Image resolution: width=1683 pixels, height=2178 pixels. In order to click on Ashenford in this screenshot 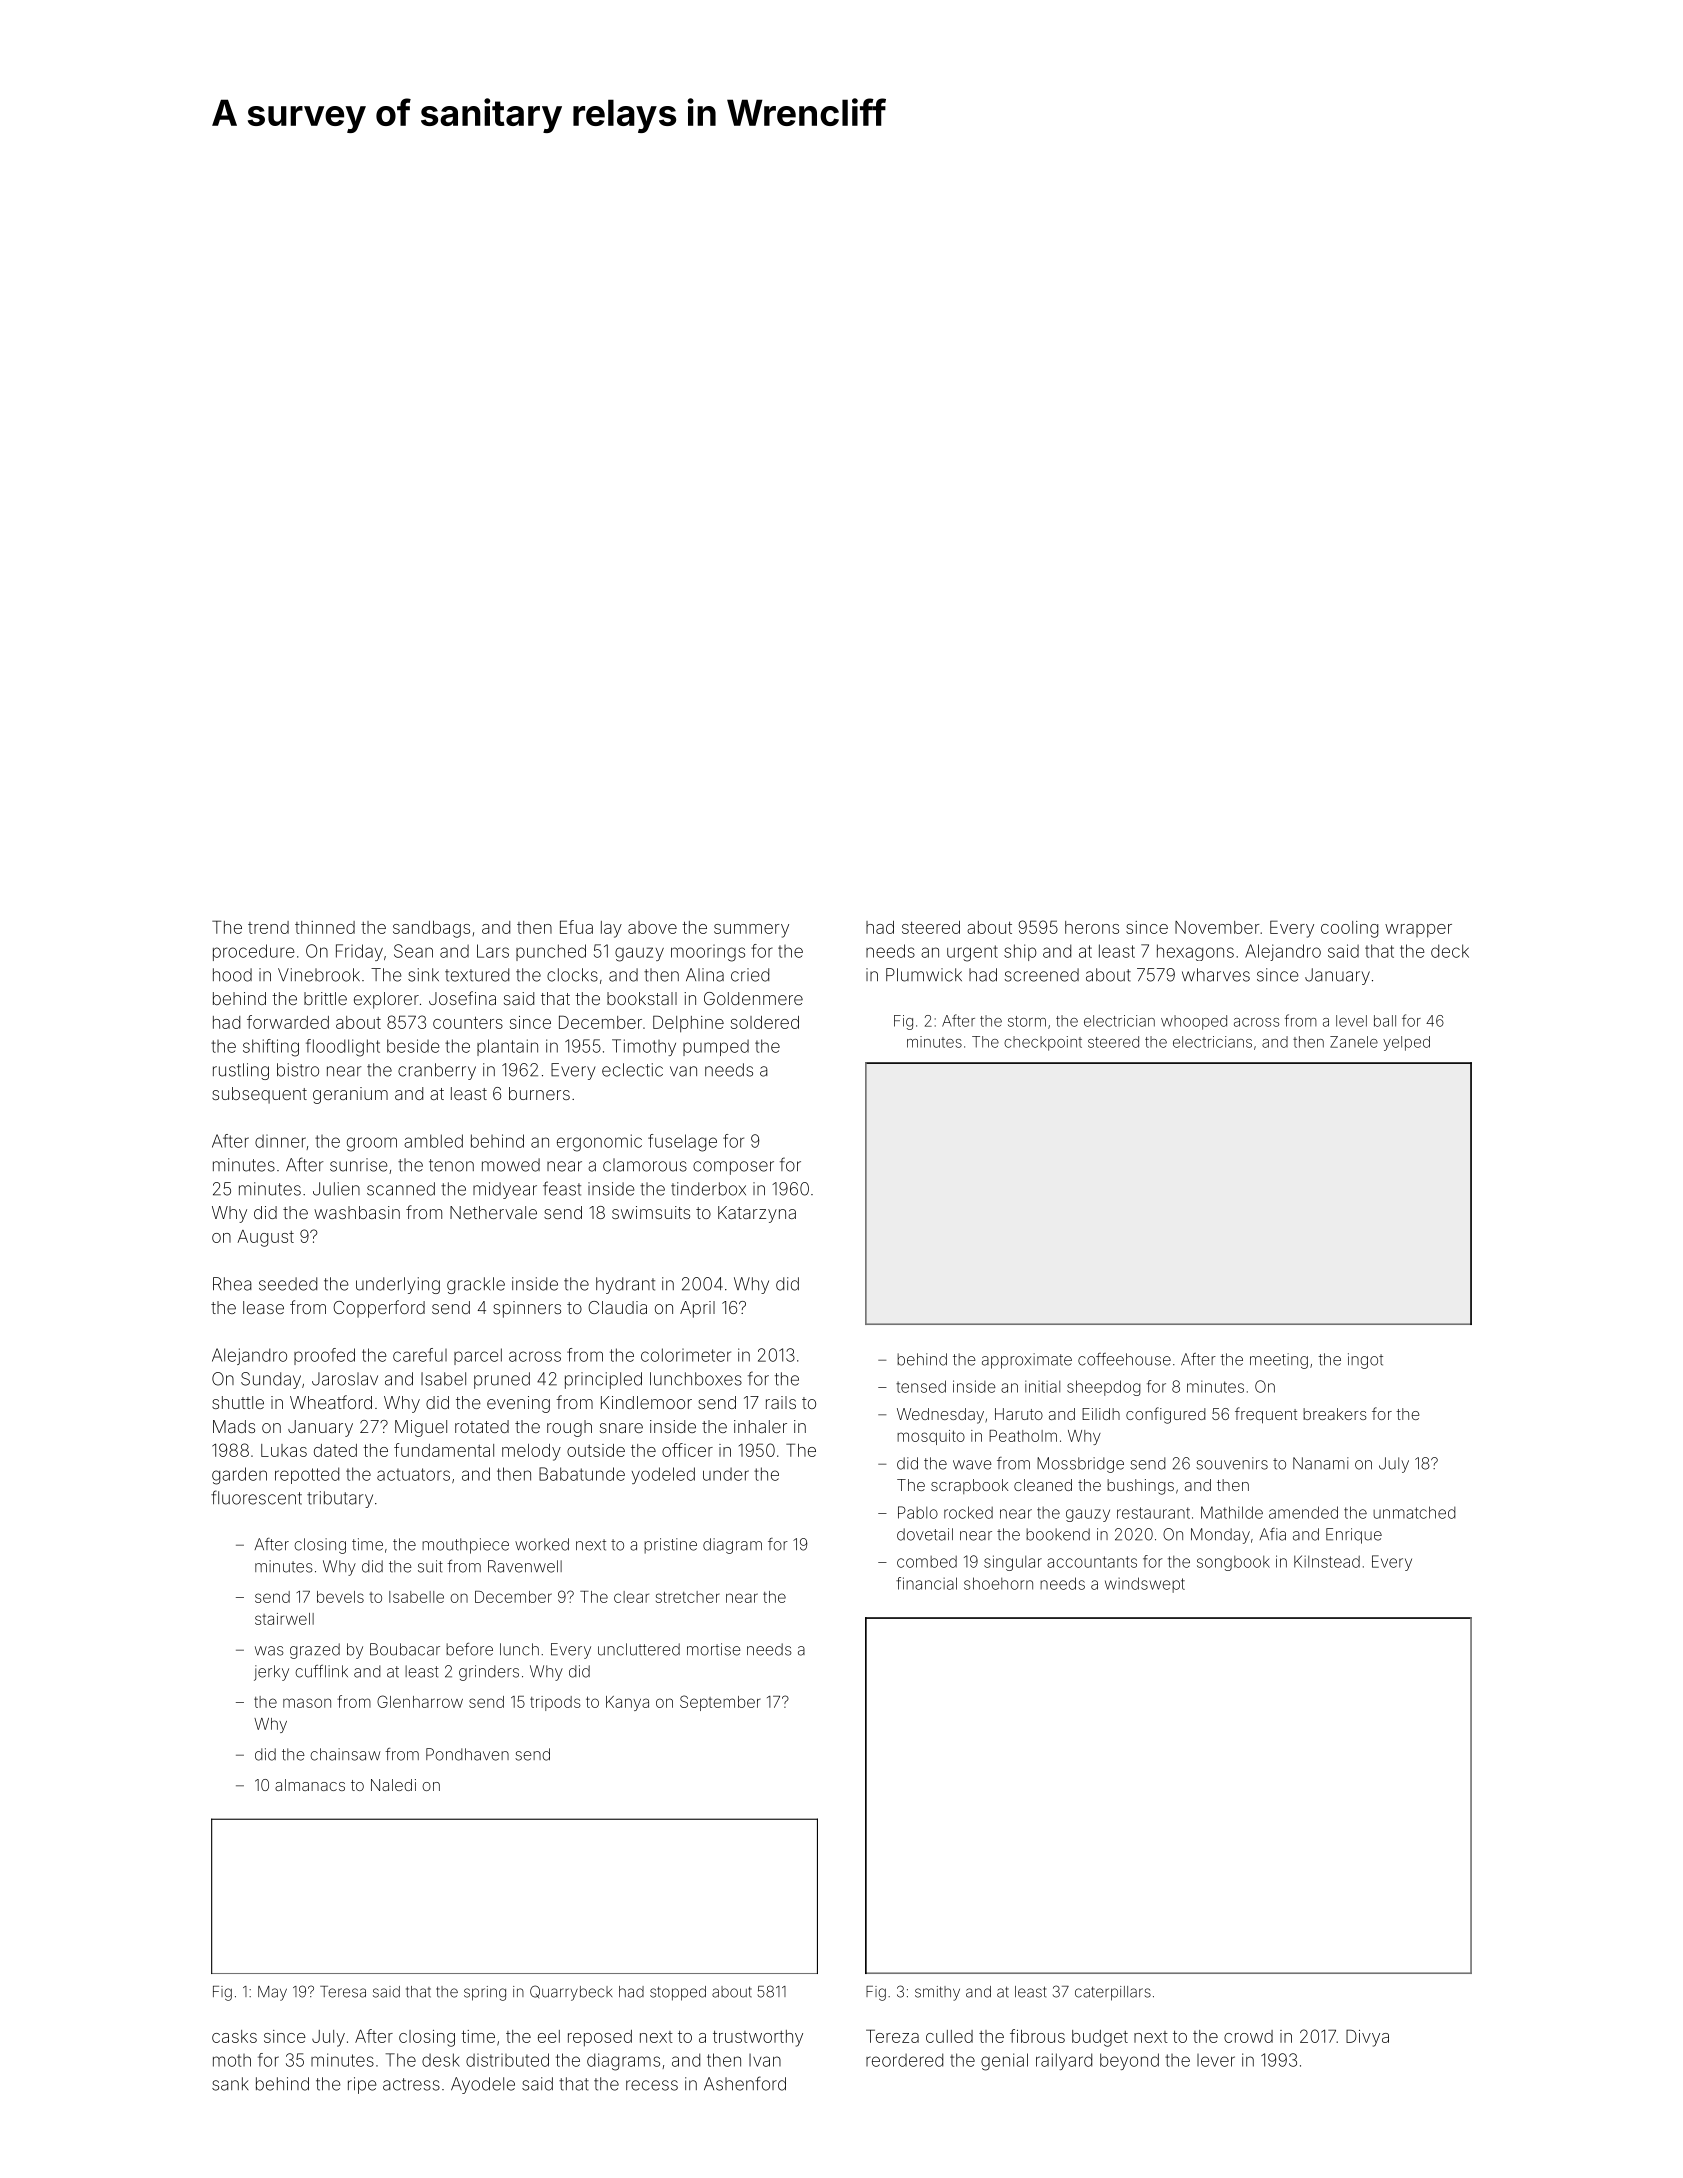, I will do `click(745, 2083)`.
